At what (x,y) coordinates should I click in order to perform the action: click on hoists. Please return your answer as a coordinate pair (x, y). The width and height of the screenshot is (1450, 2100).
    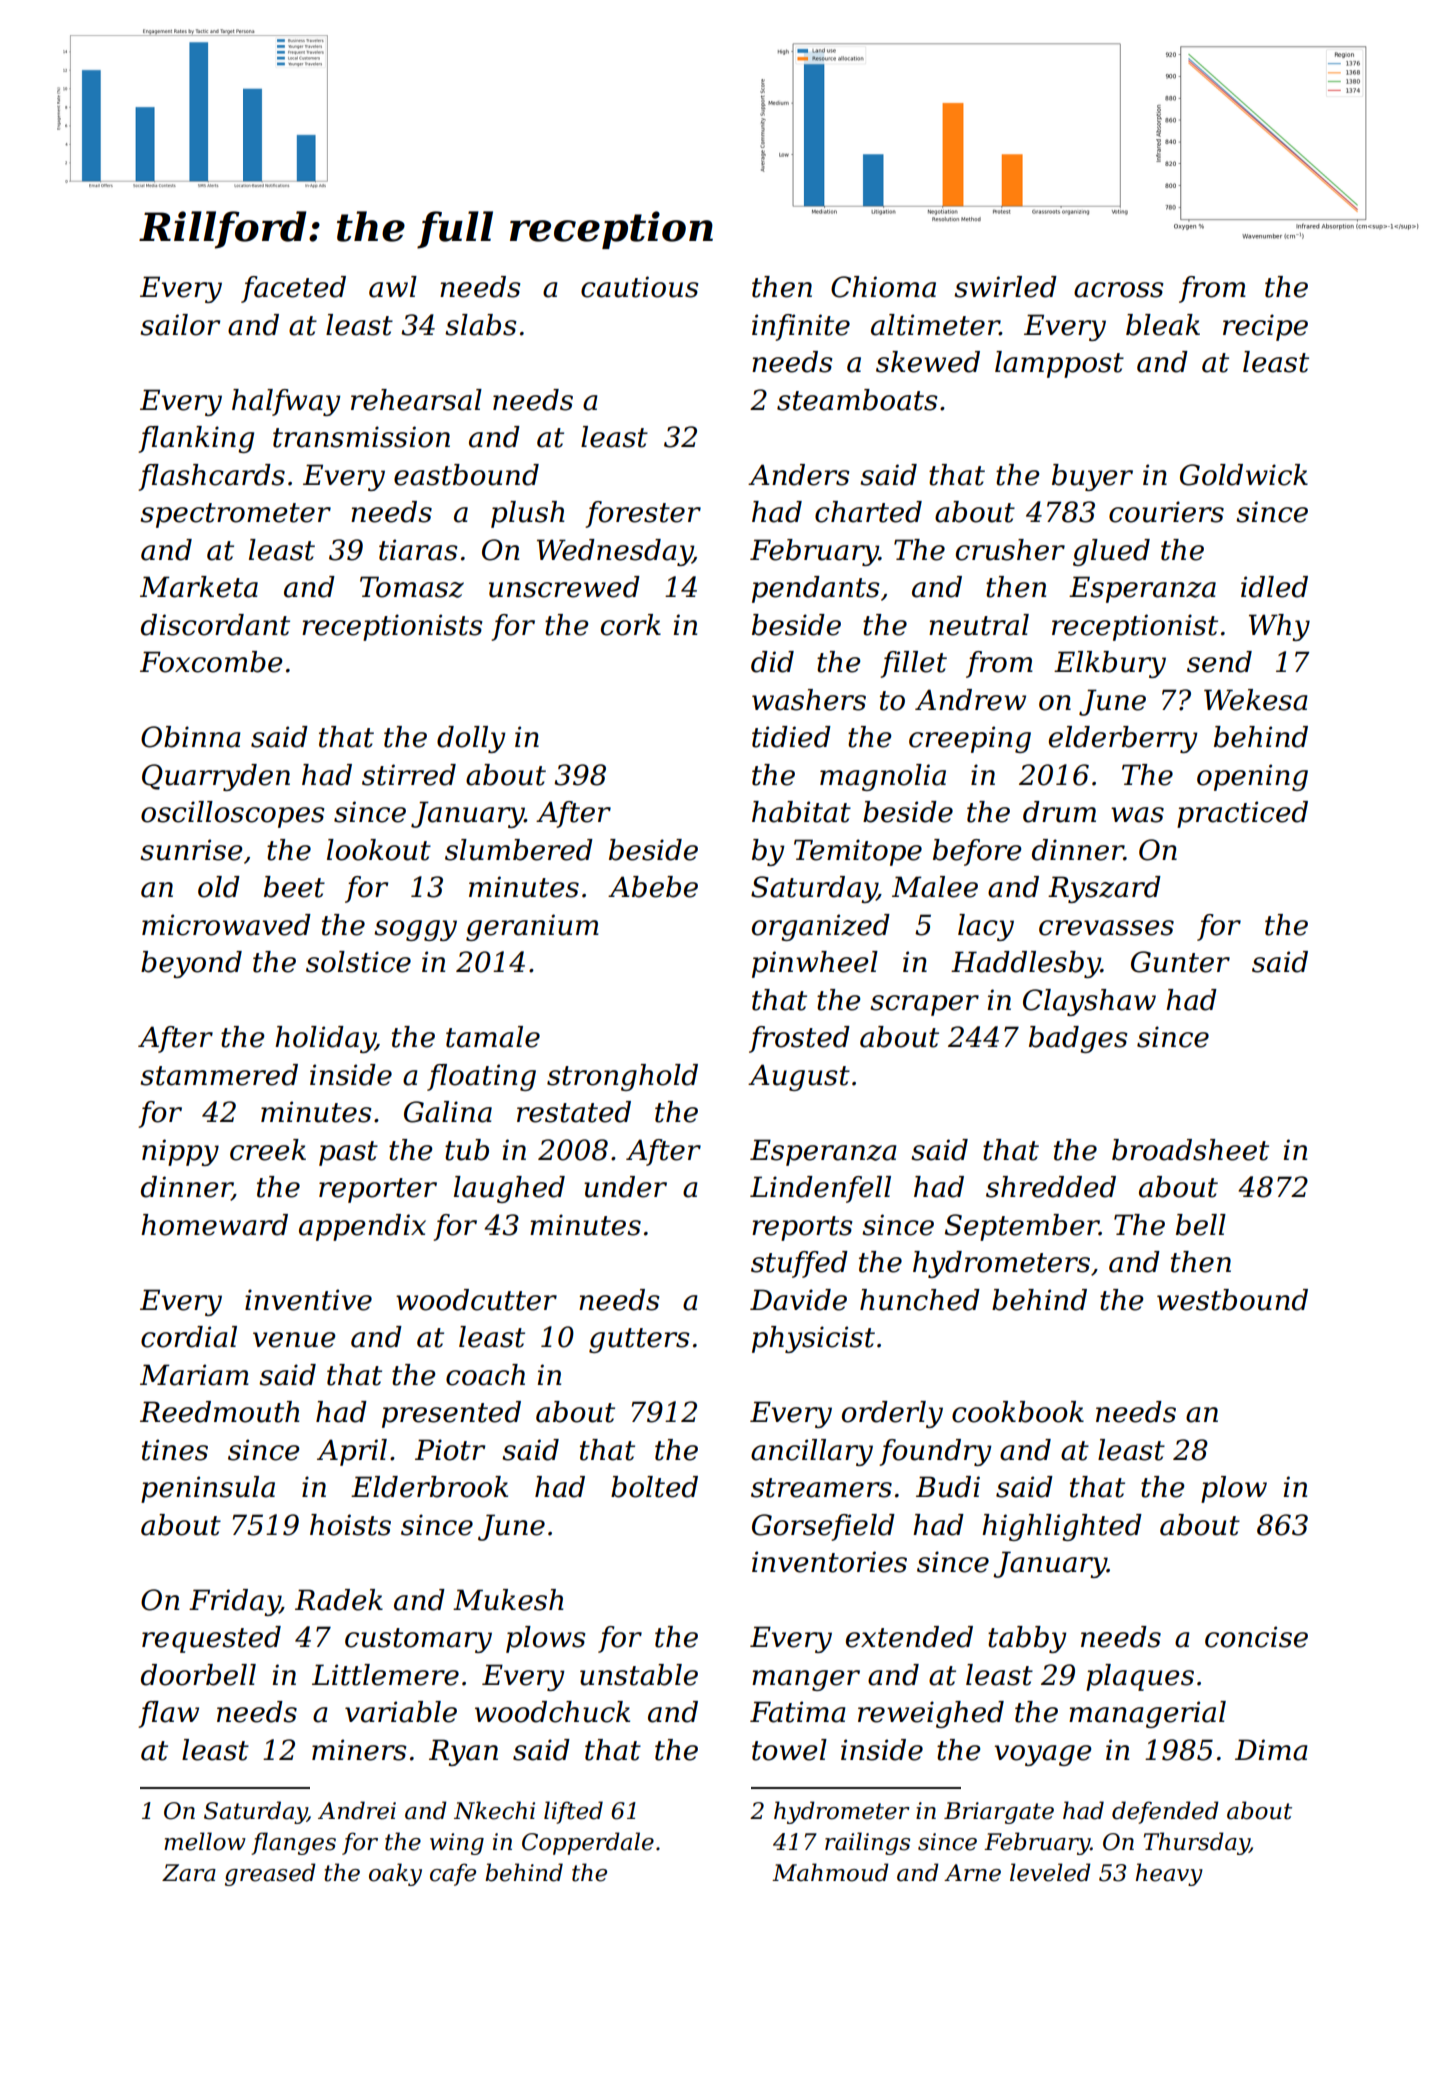
    Looking at the image, I should click on (350, 1525).
